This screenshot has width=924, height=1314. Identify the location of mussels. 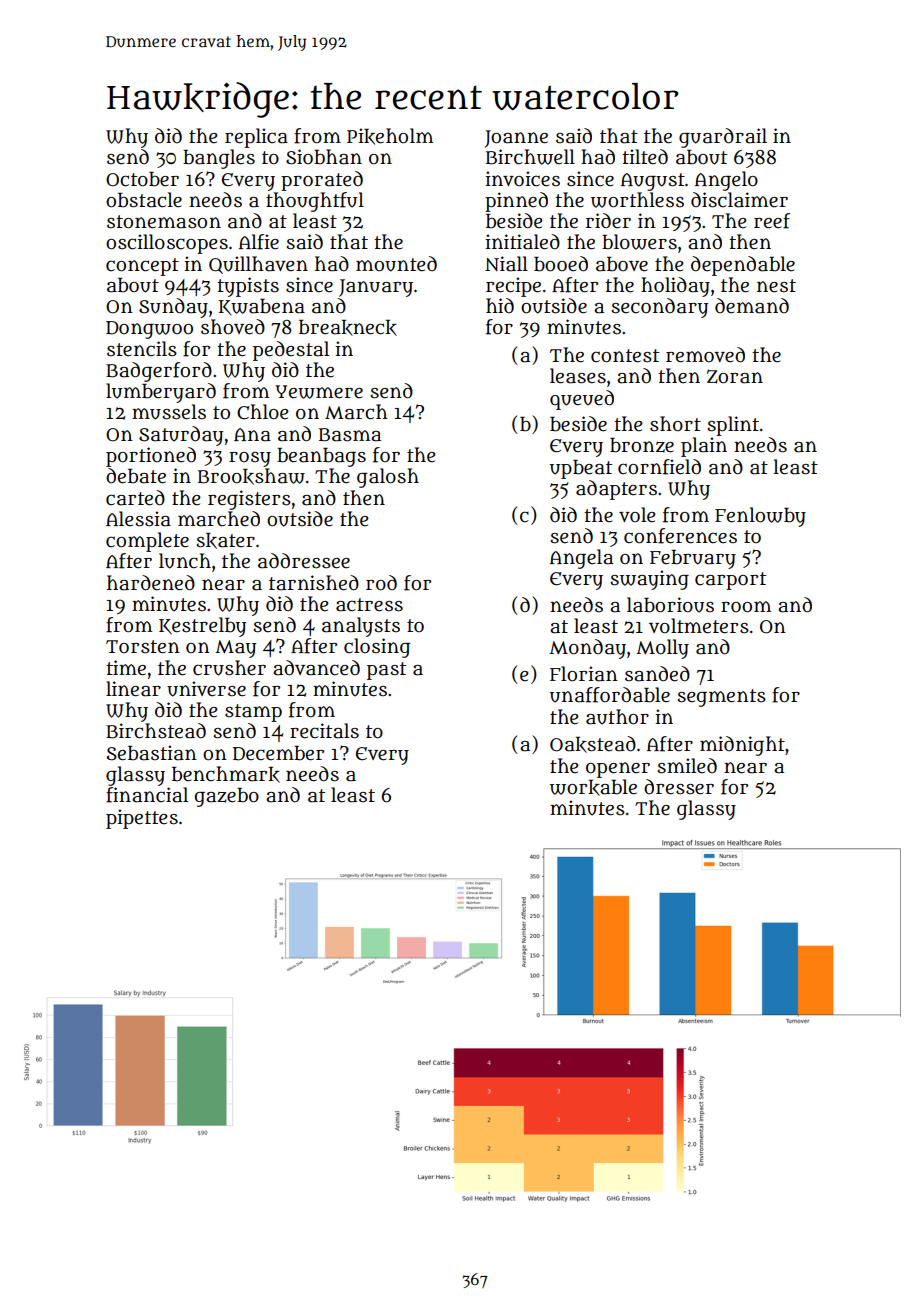
(169, 412).
